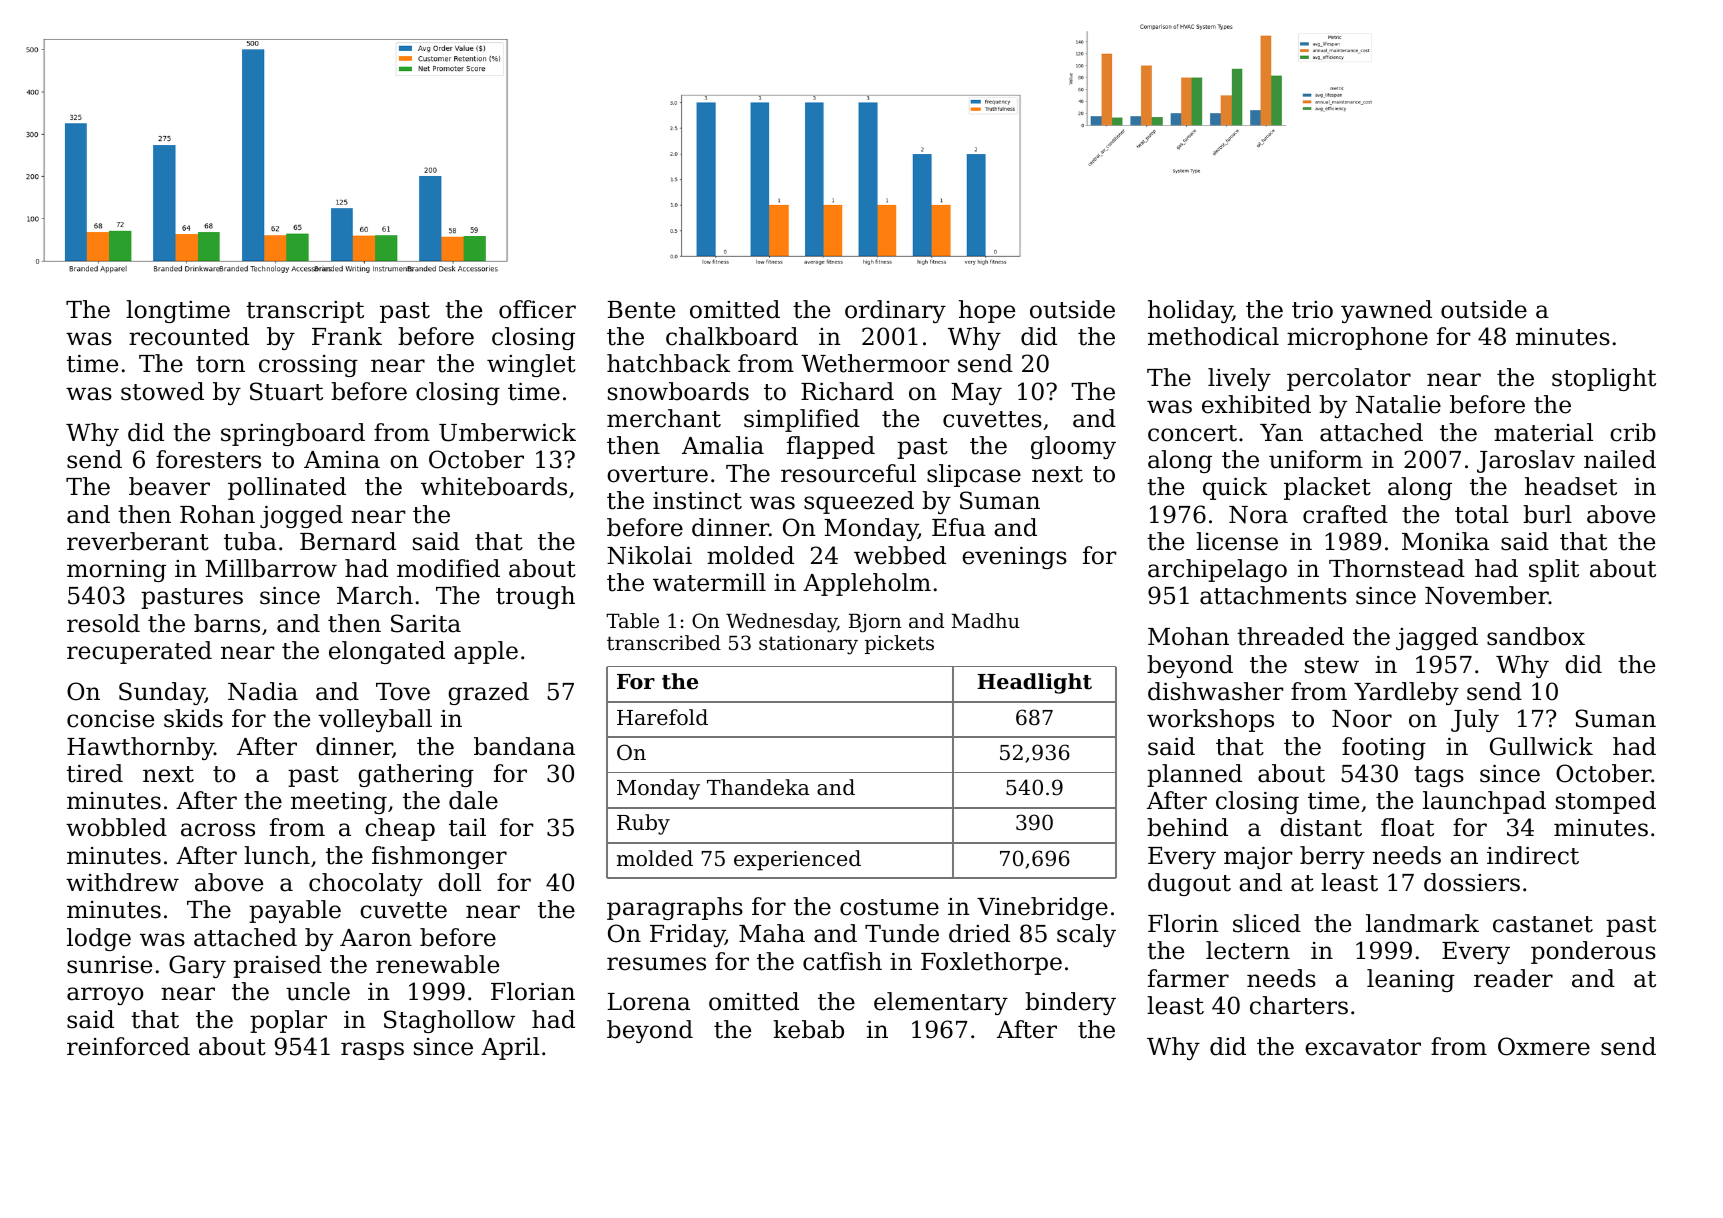  I want to click on lively, so click(1239, 379).
